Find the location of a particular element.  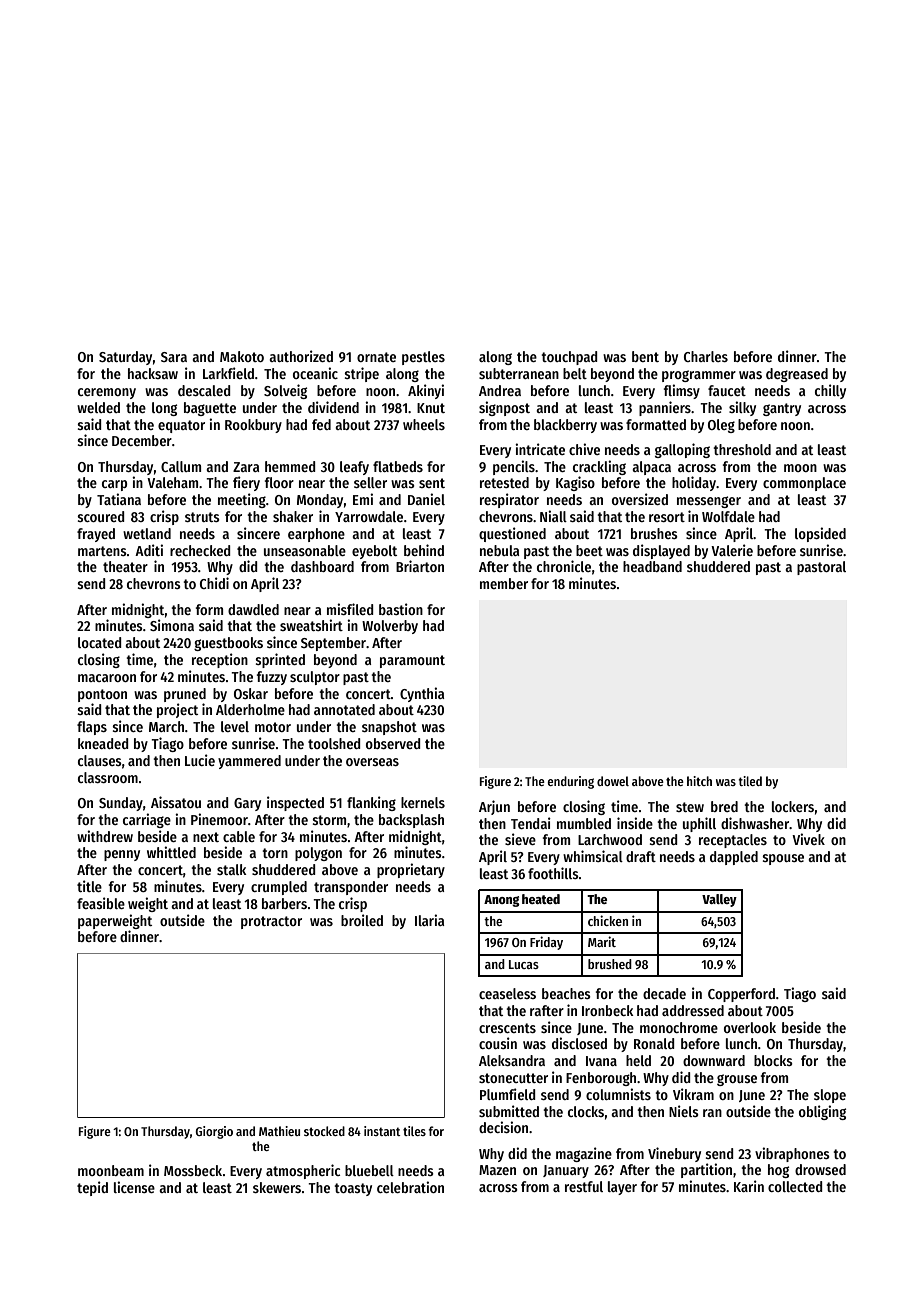

chronicle is located at coordinates (564, 566).
